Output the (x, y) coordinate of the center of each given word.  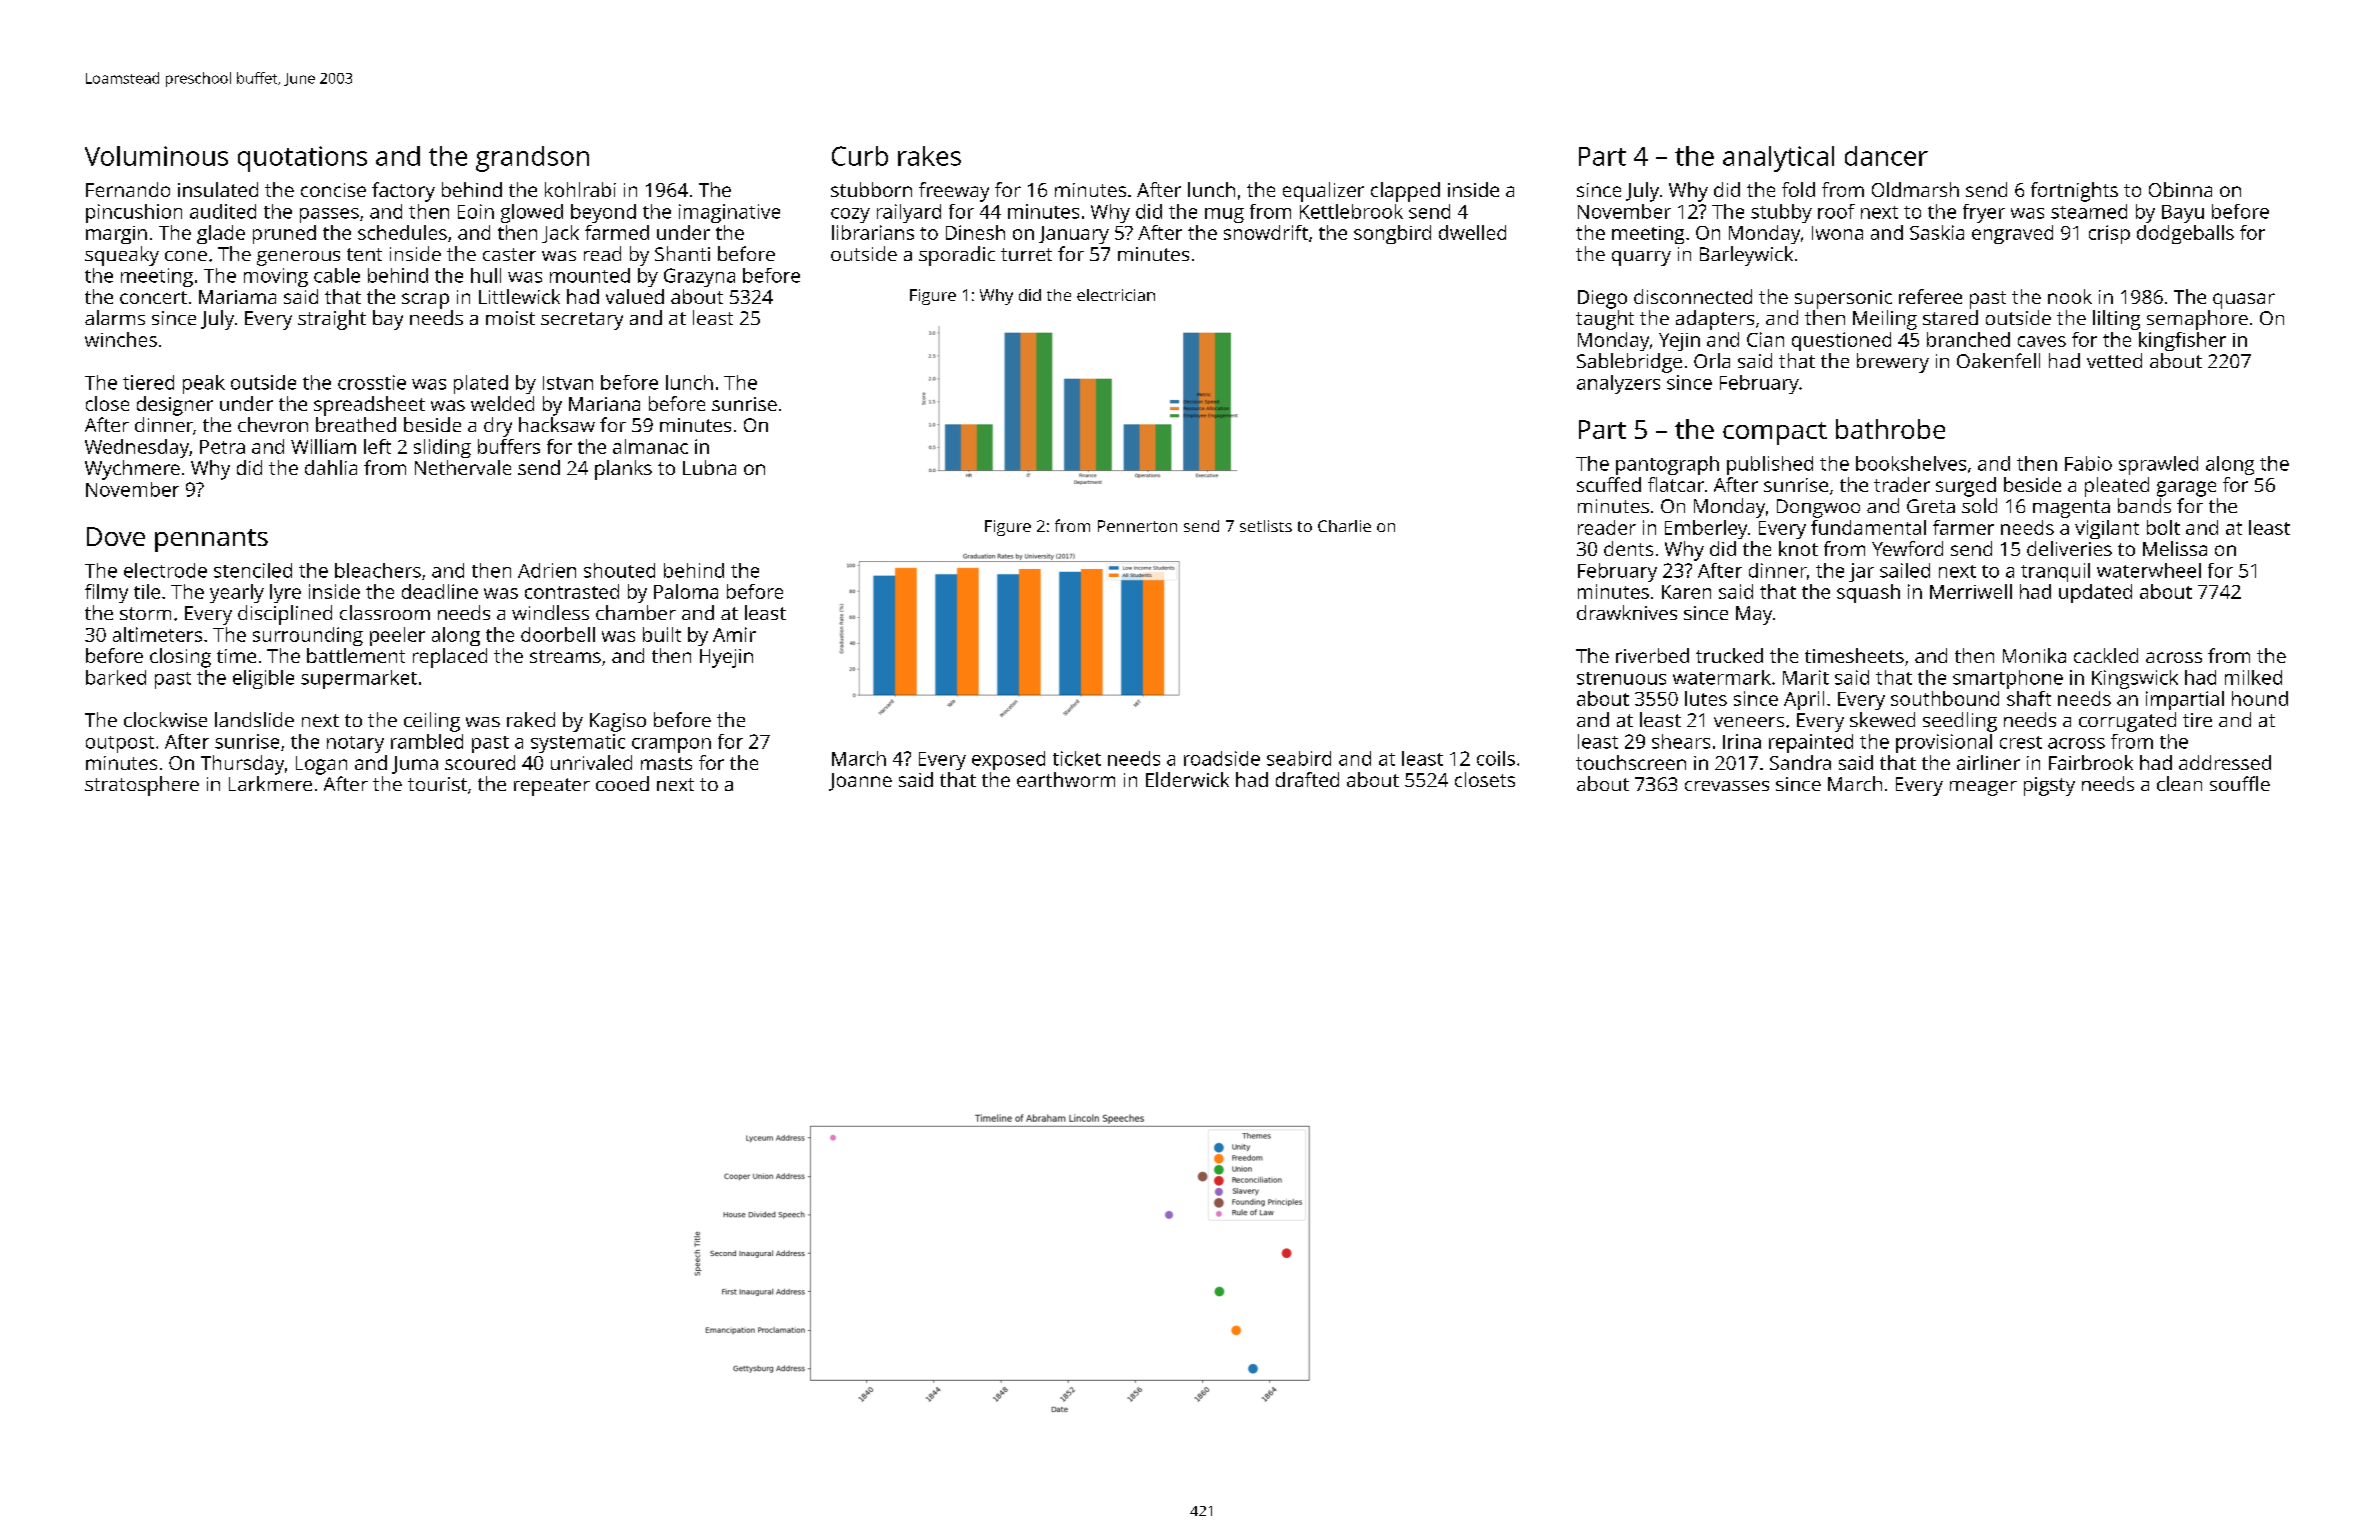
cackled (2106, 655)
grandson (532, 159)
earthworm (1066, 779)
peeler (397, 636)
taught (1605, 320)
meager (1983, 788)
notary (355, 744)
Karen (1686, 592)
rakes (929, 156)
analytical (1778, 159)
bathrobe (1890, 429)
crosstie (372, 382)
